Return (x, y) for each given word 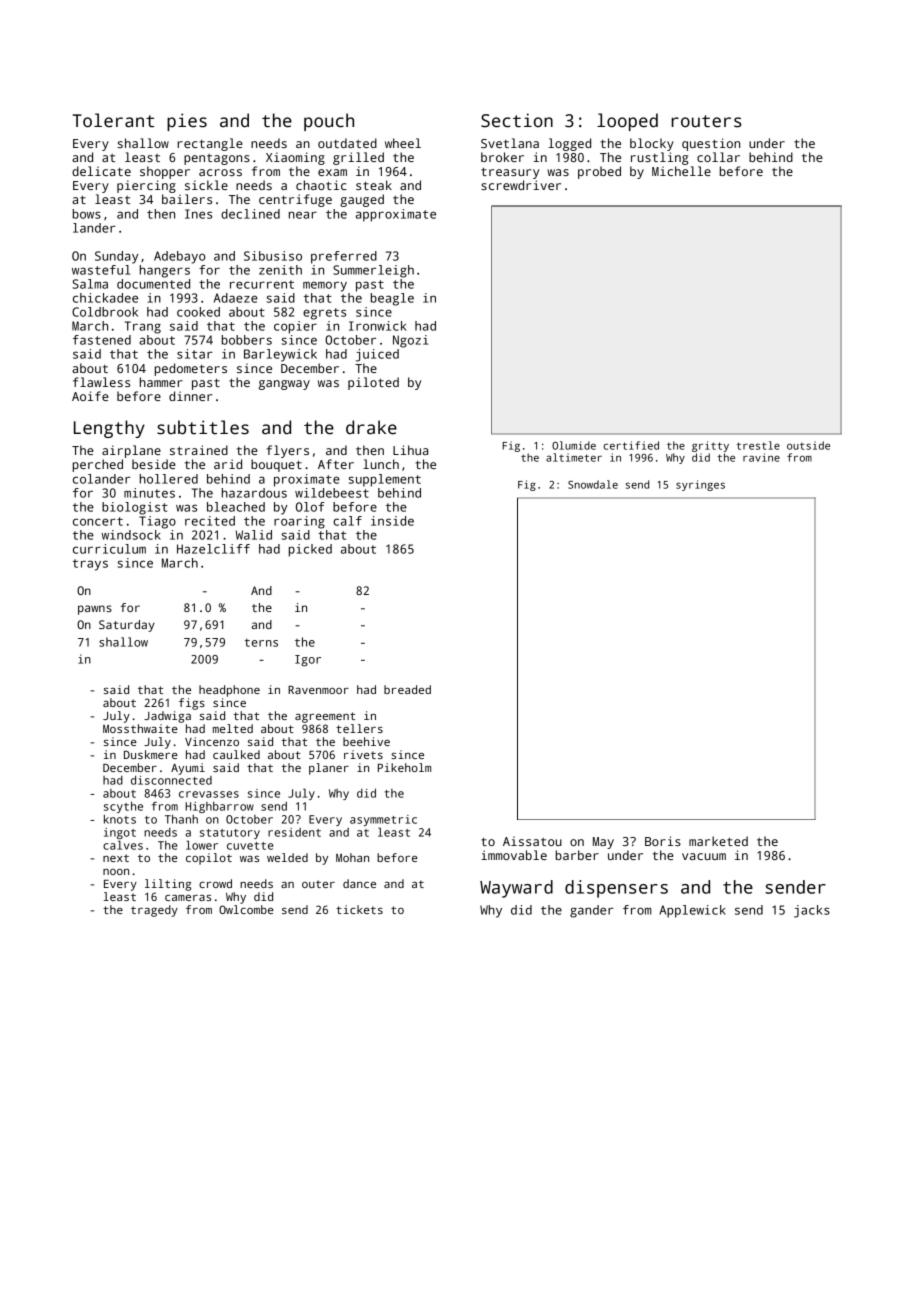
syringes (700, 485)
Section (517, 120)
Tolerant (113, 120)
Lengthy (109, 429)
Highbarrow (219, 807)
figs (192, 704)
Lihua (410, 450)
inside (392, 521)
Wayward (516, 889)
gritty (710, 446)
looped (627, 122)
